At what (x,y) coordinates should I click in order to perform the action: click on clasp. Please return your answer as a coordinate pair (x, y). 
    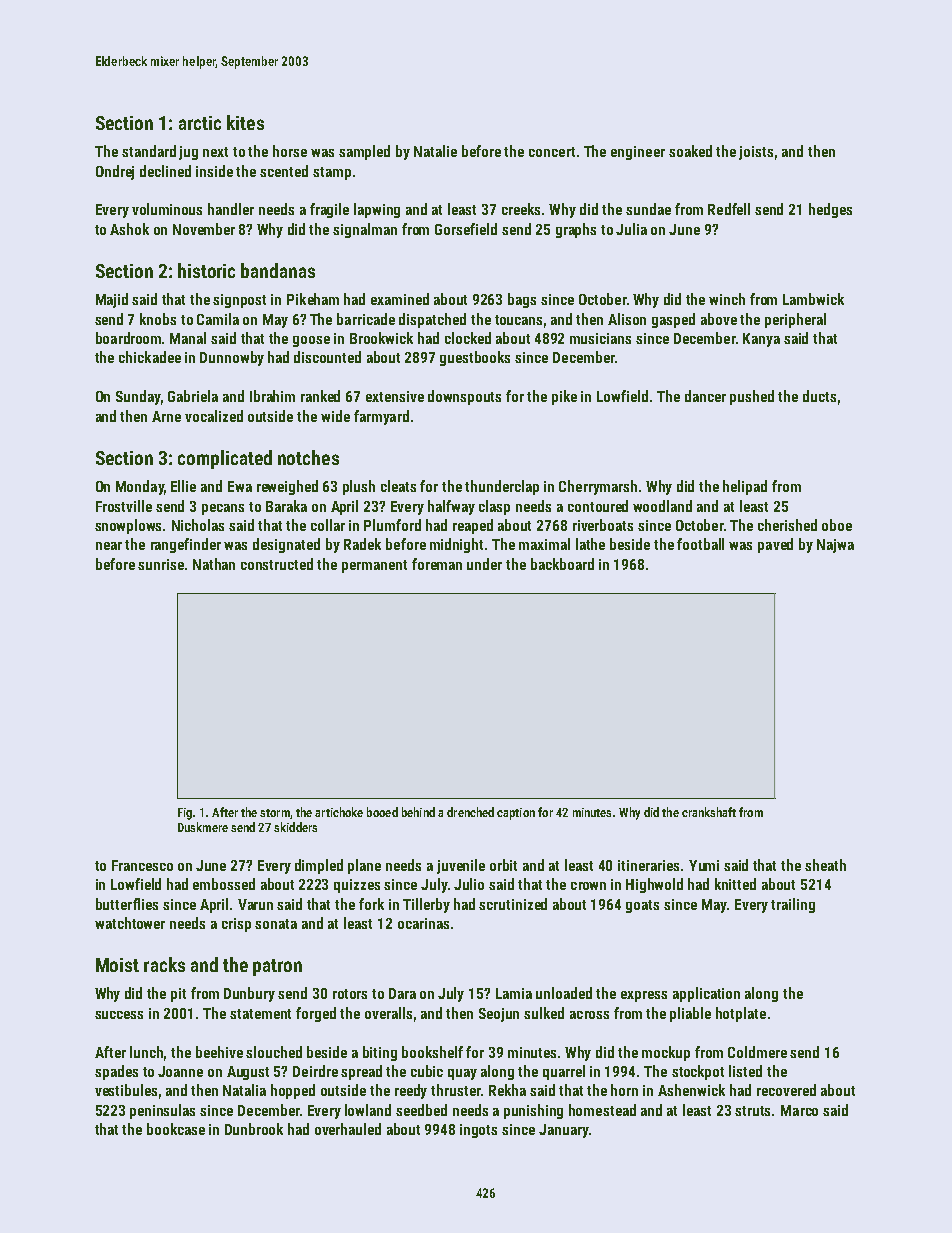
    Looking at the image, I should click on (494, 507).
